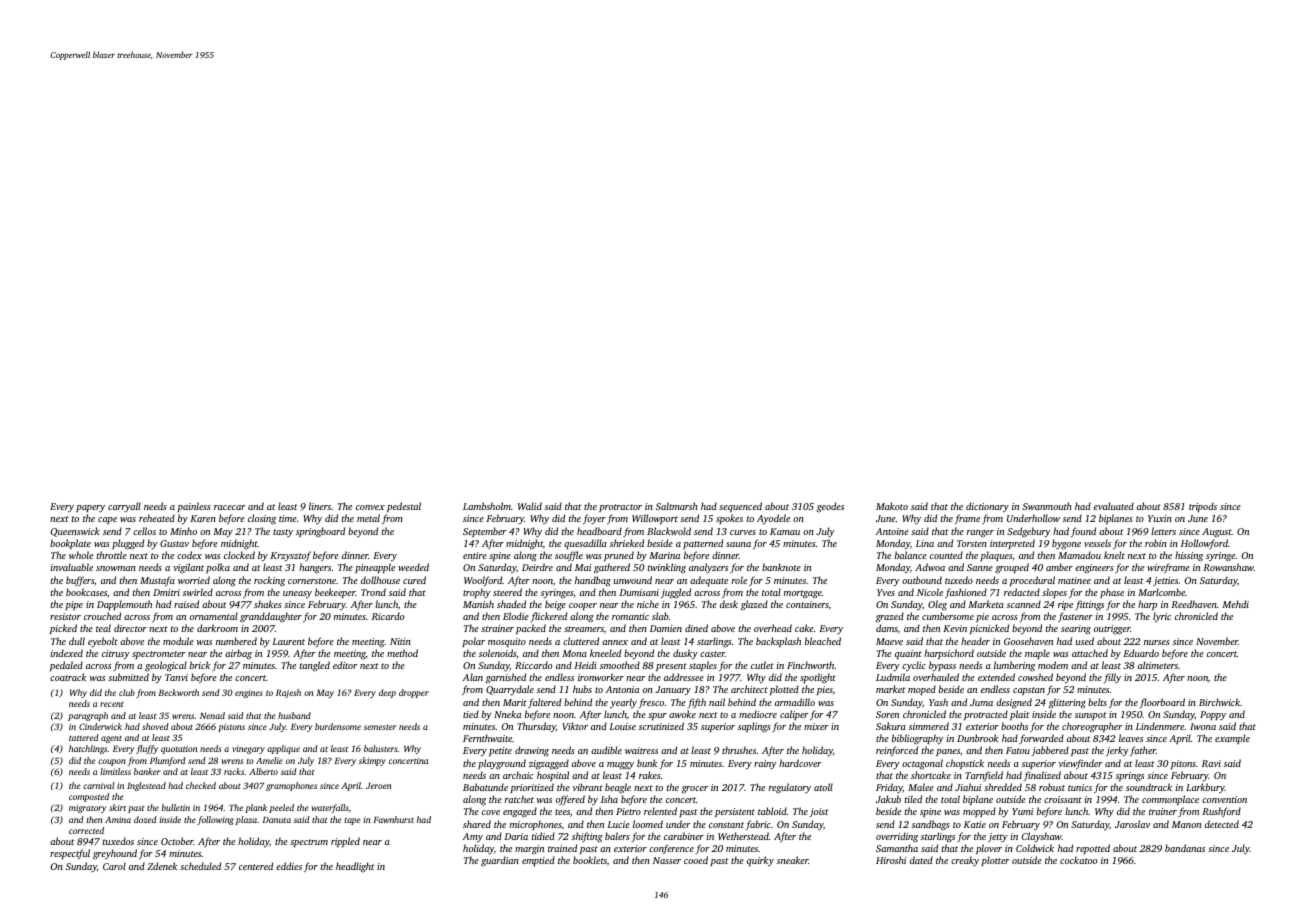  I want to click on October, so click(177, 841).
